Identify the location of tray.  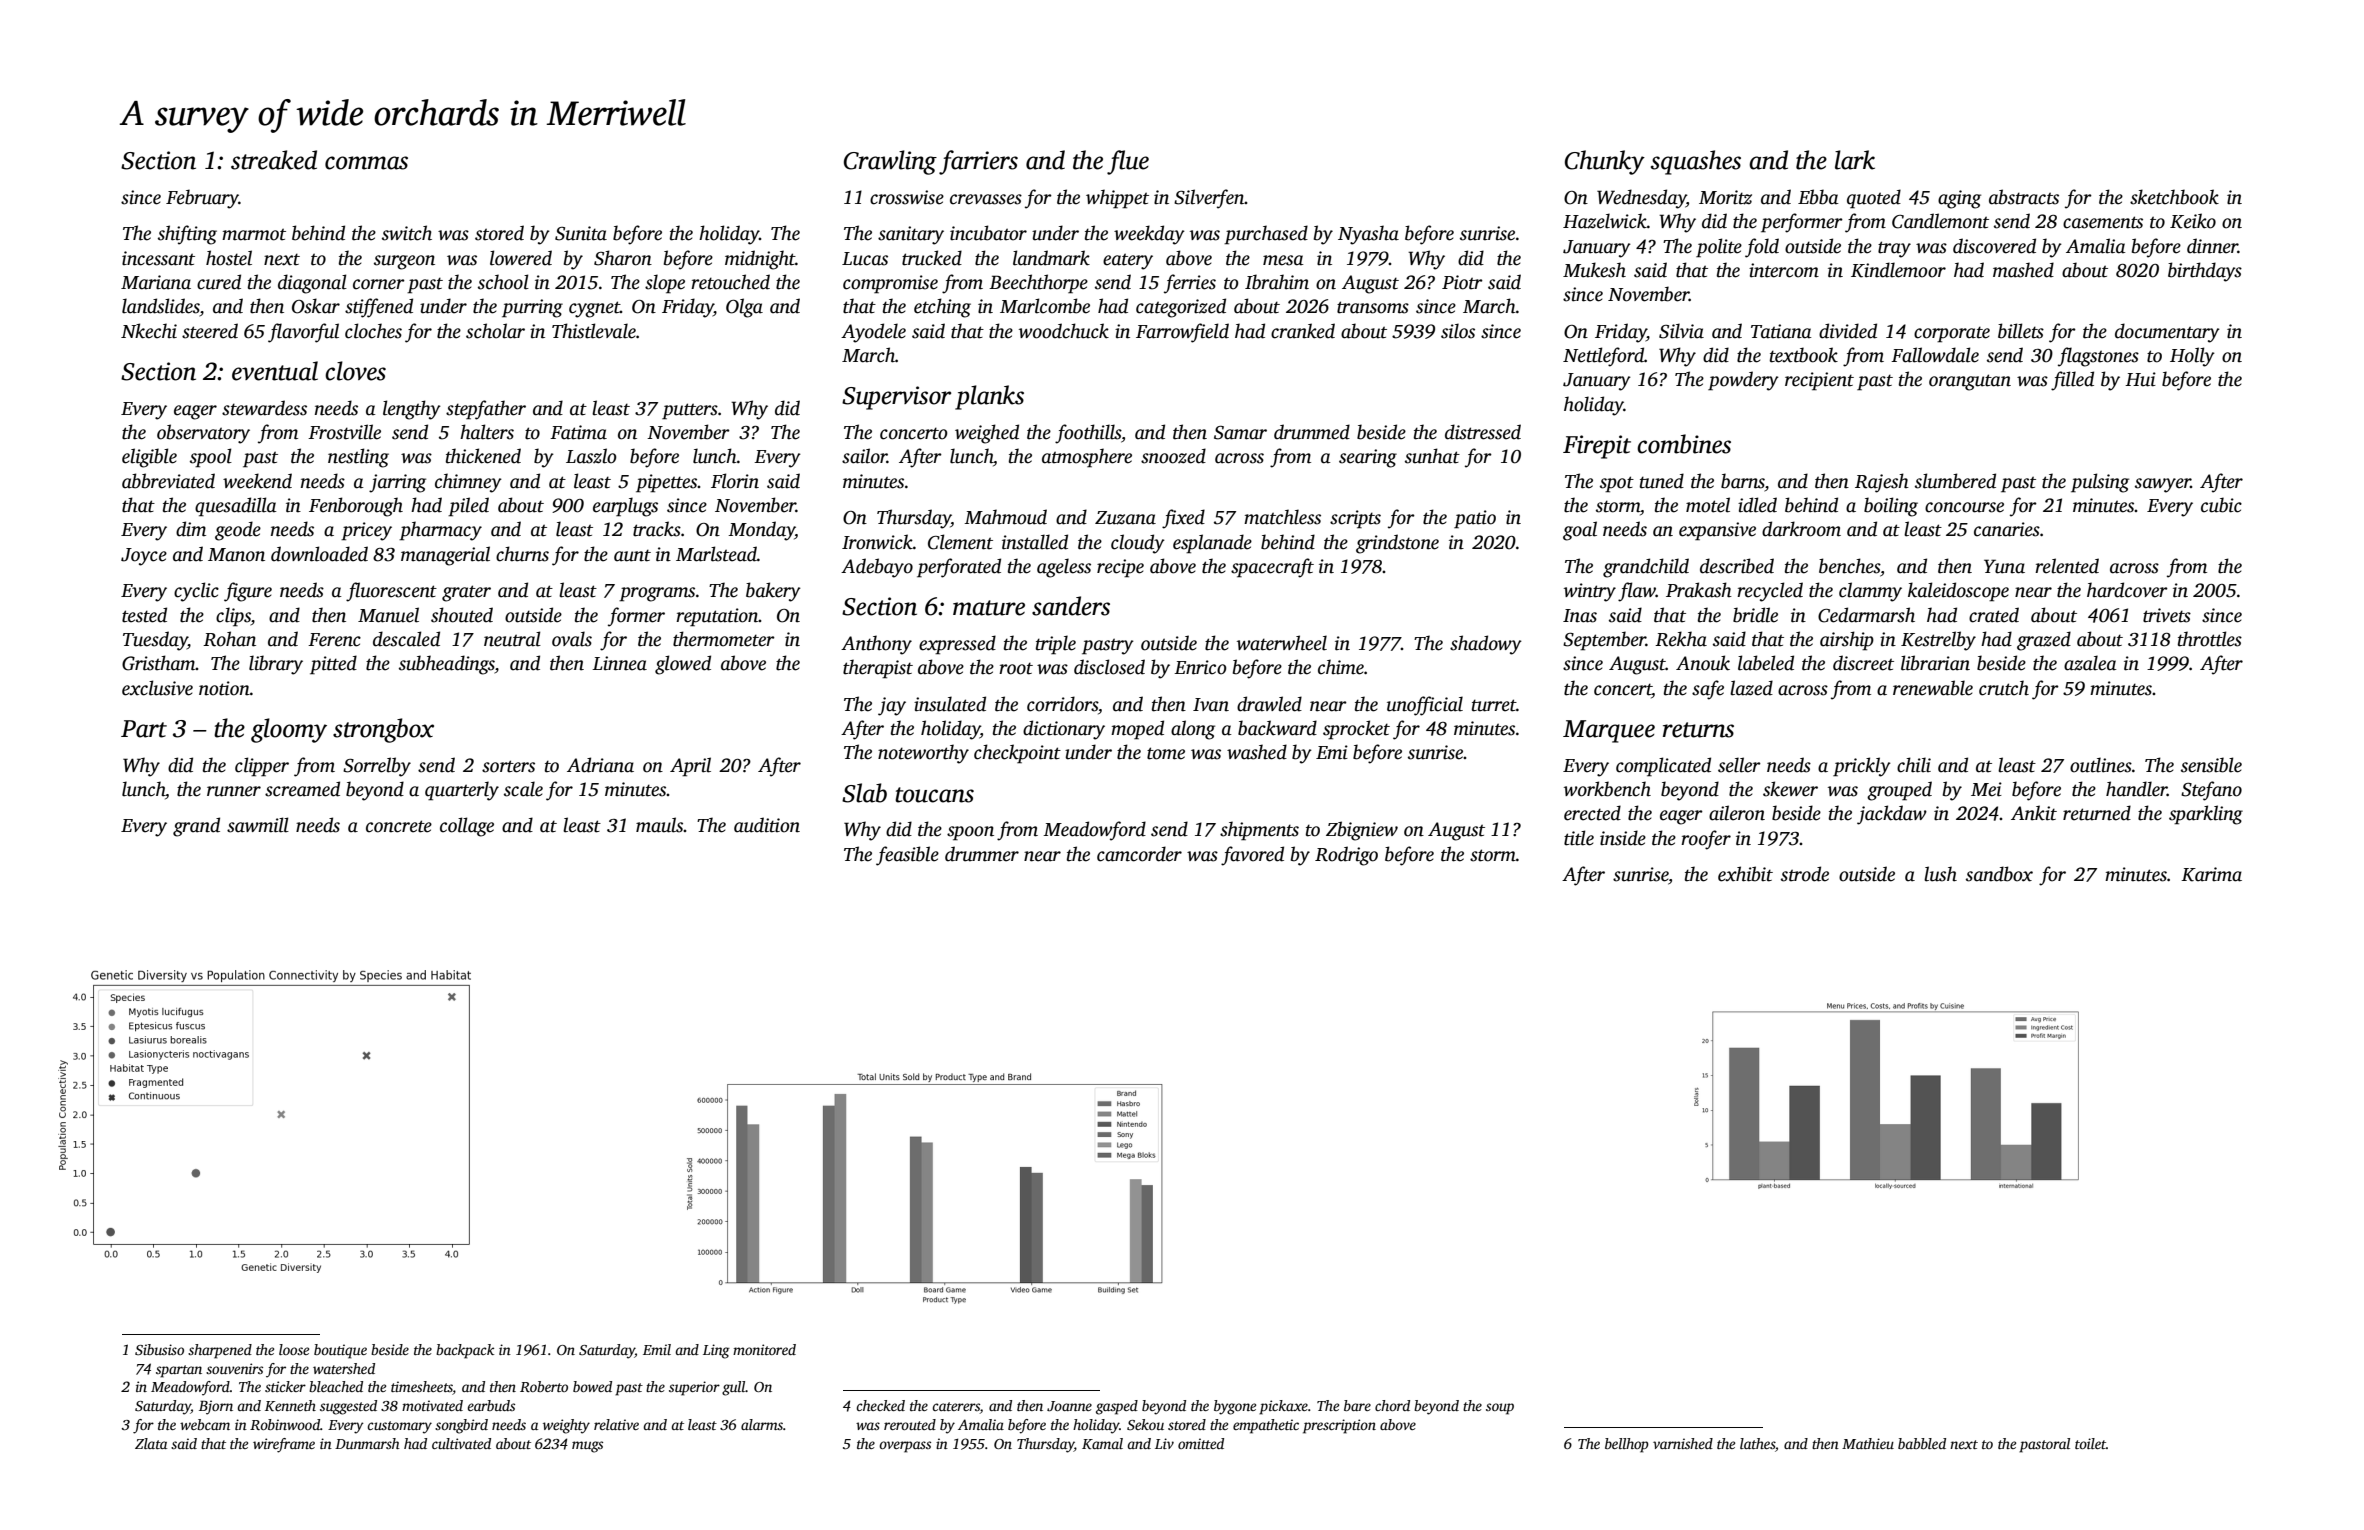
(1894, 249).
